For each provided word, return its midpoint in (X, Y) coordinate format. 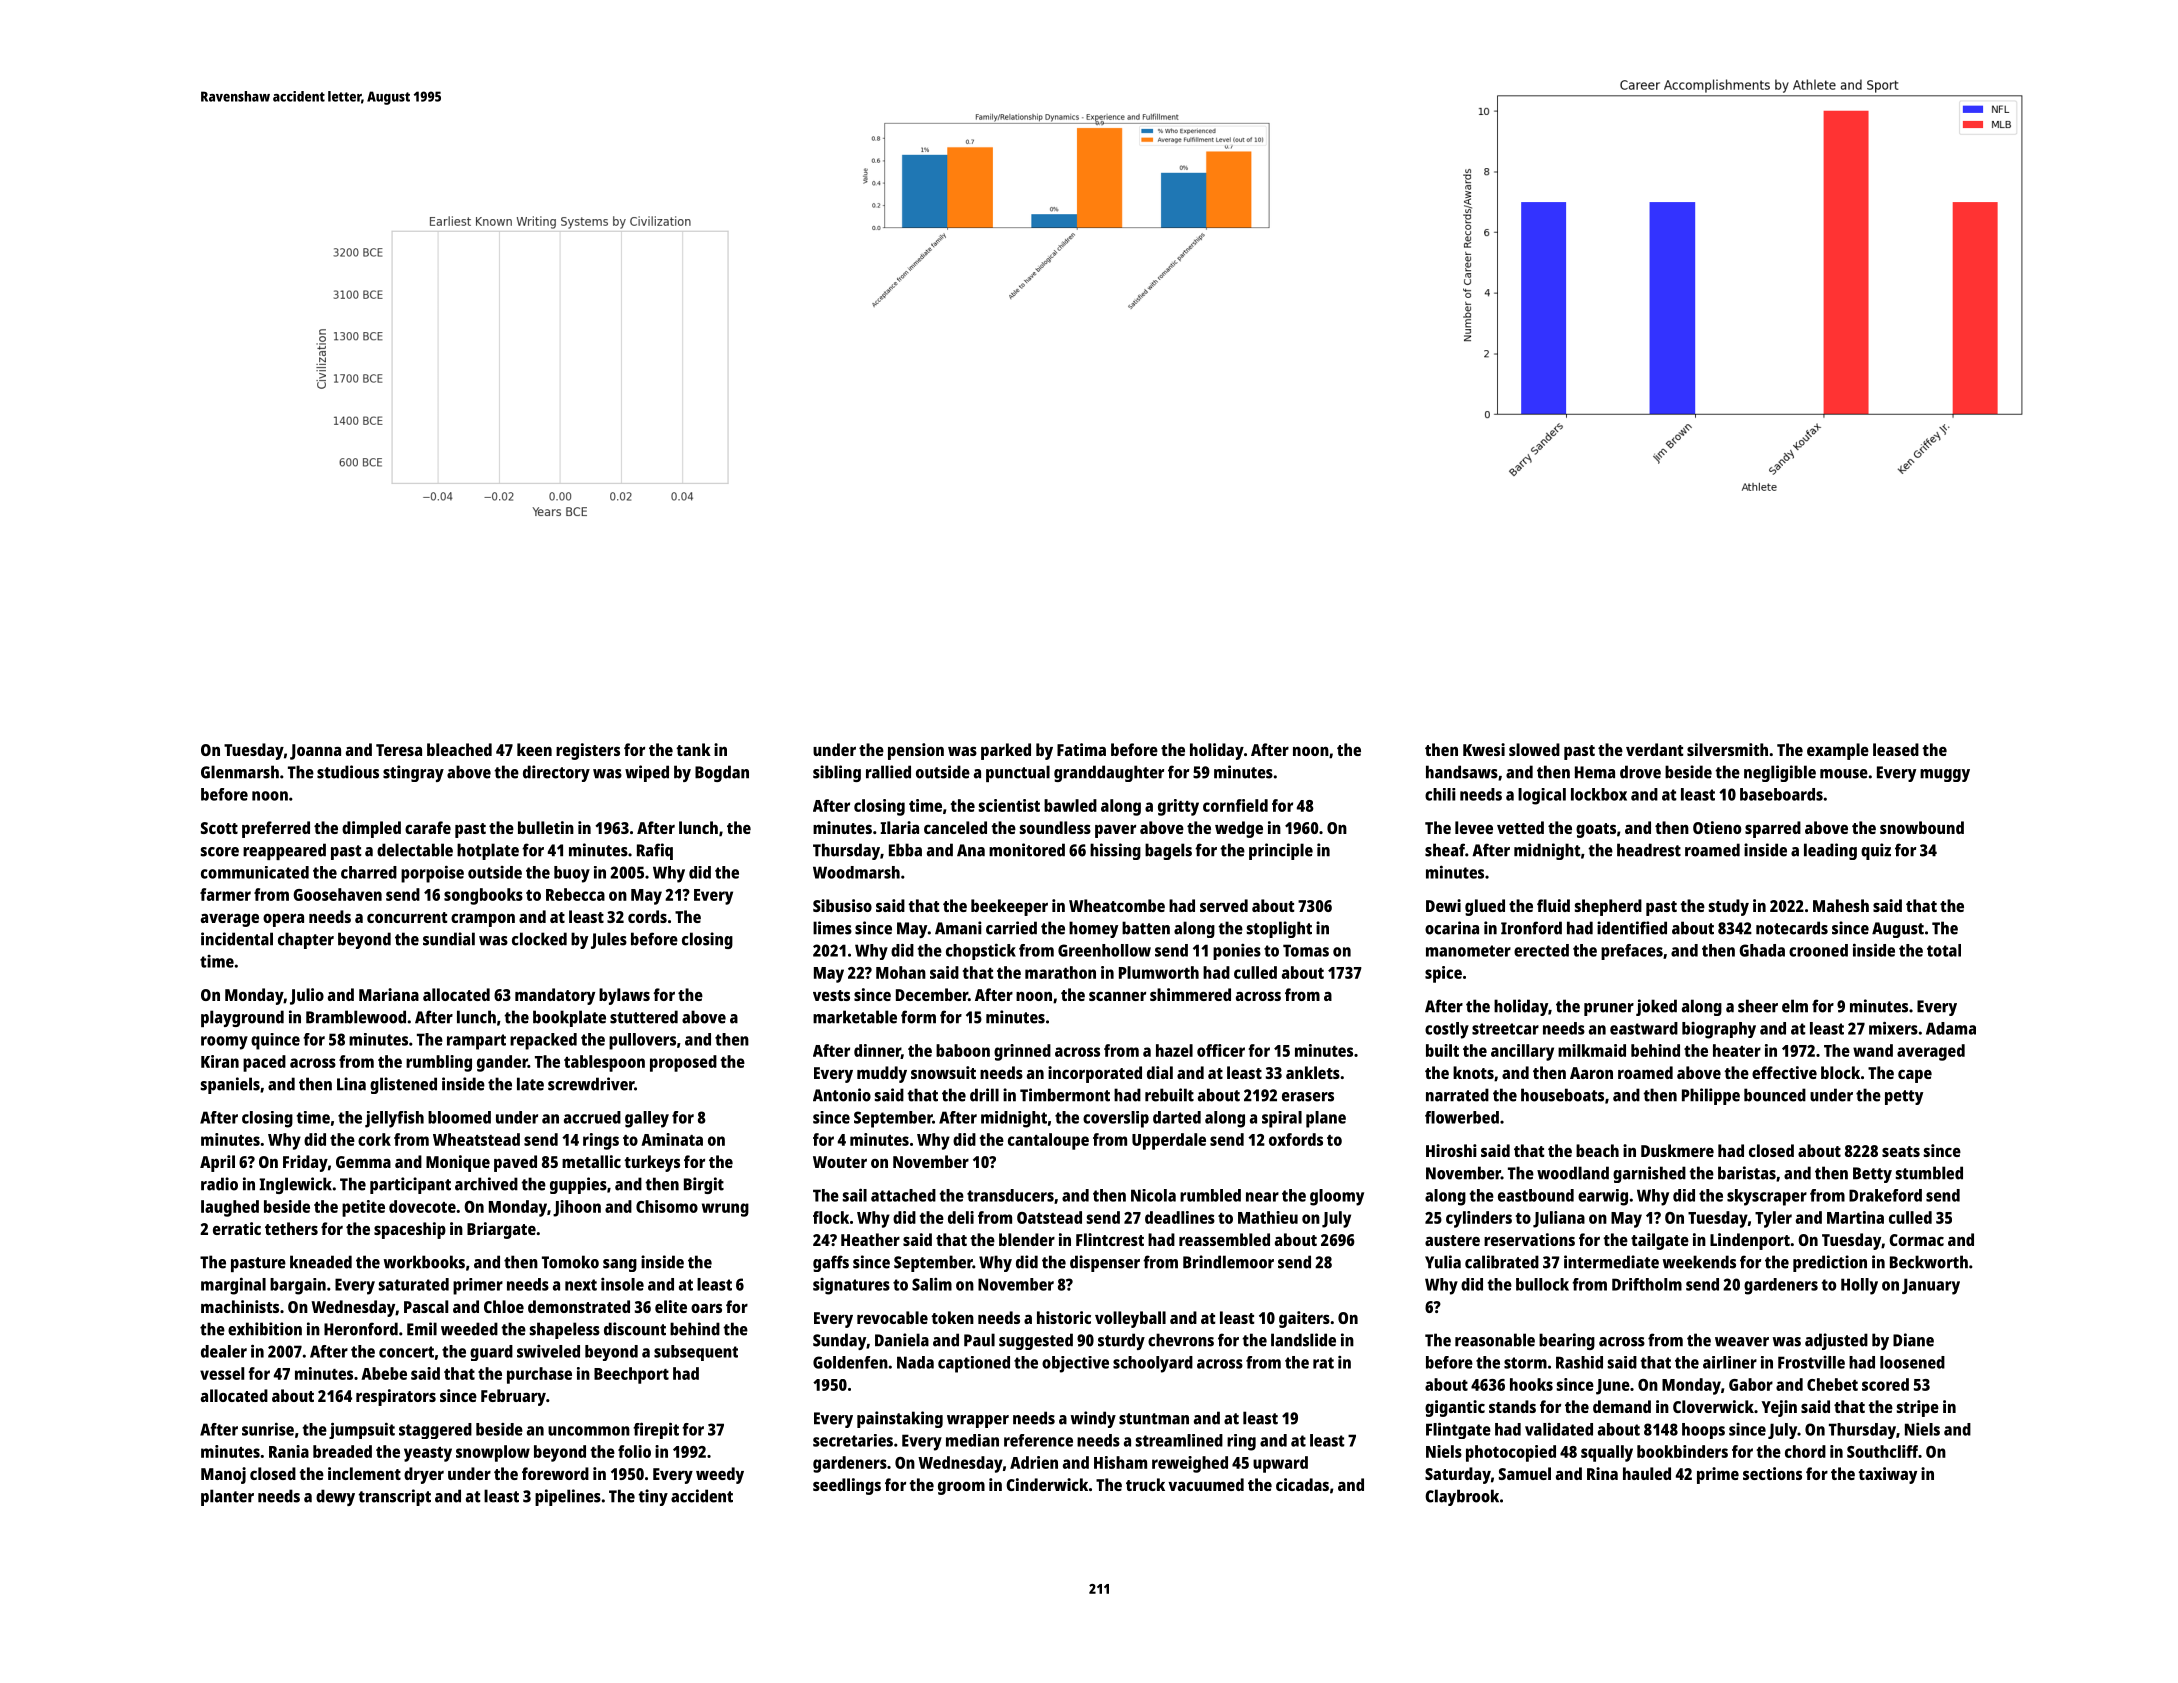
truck (1145, 1484)
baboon (963, 1050)
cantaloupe (1048, 1141)
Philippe (1711, 1096)
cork (374, 1139)
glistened (403, 1085)
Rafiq (655, 851)
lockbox (1599, 794)
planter (227, 1497)
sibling (837, 773)
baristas (1747, 1173)
